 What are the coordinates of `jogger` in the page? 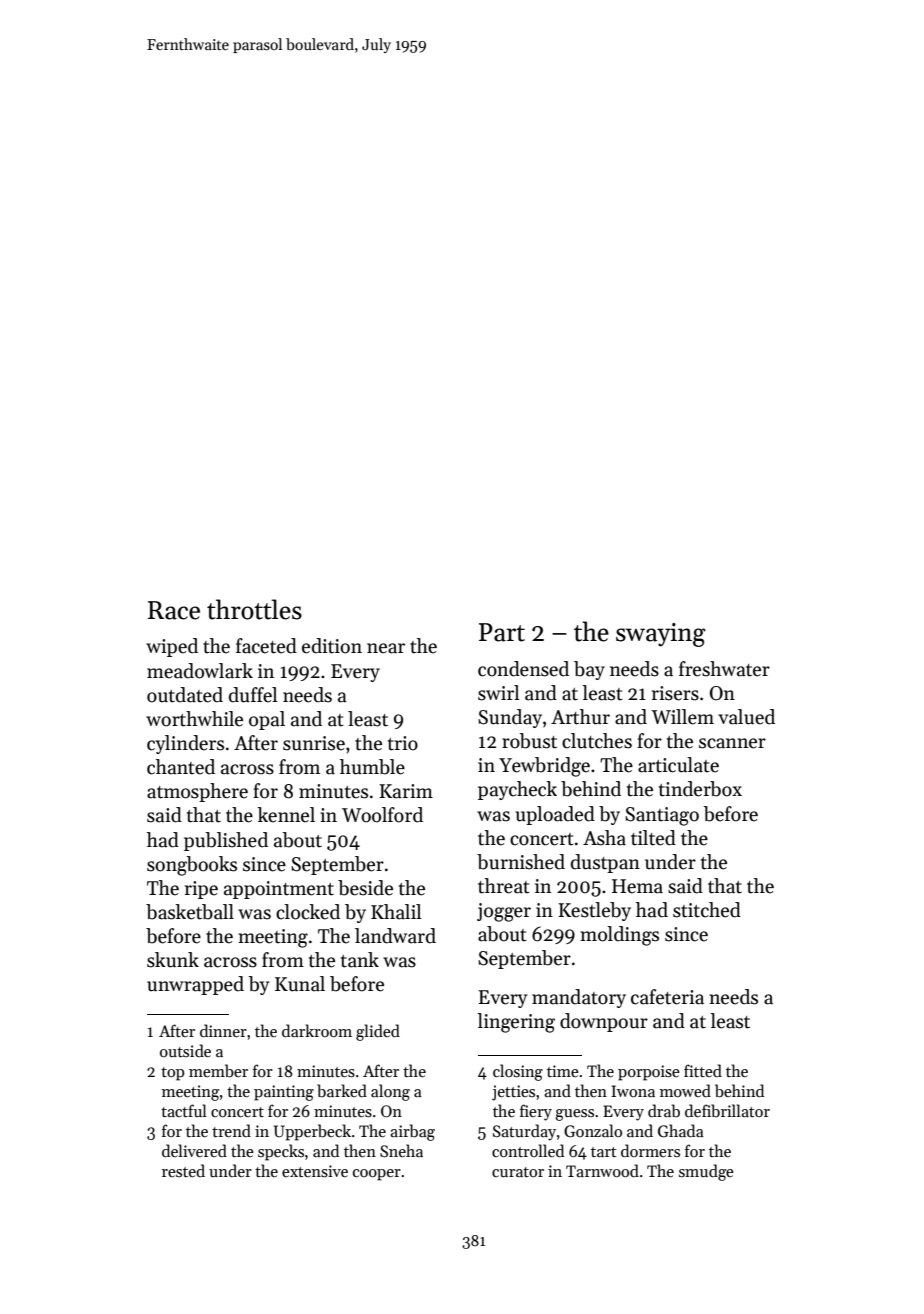 It's located at (504, 912).
